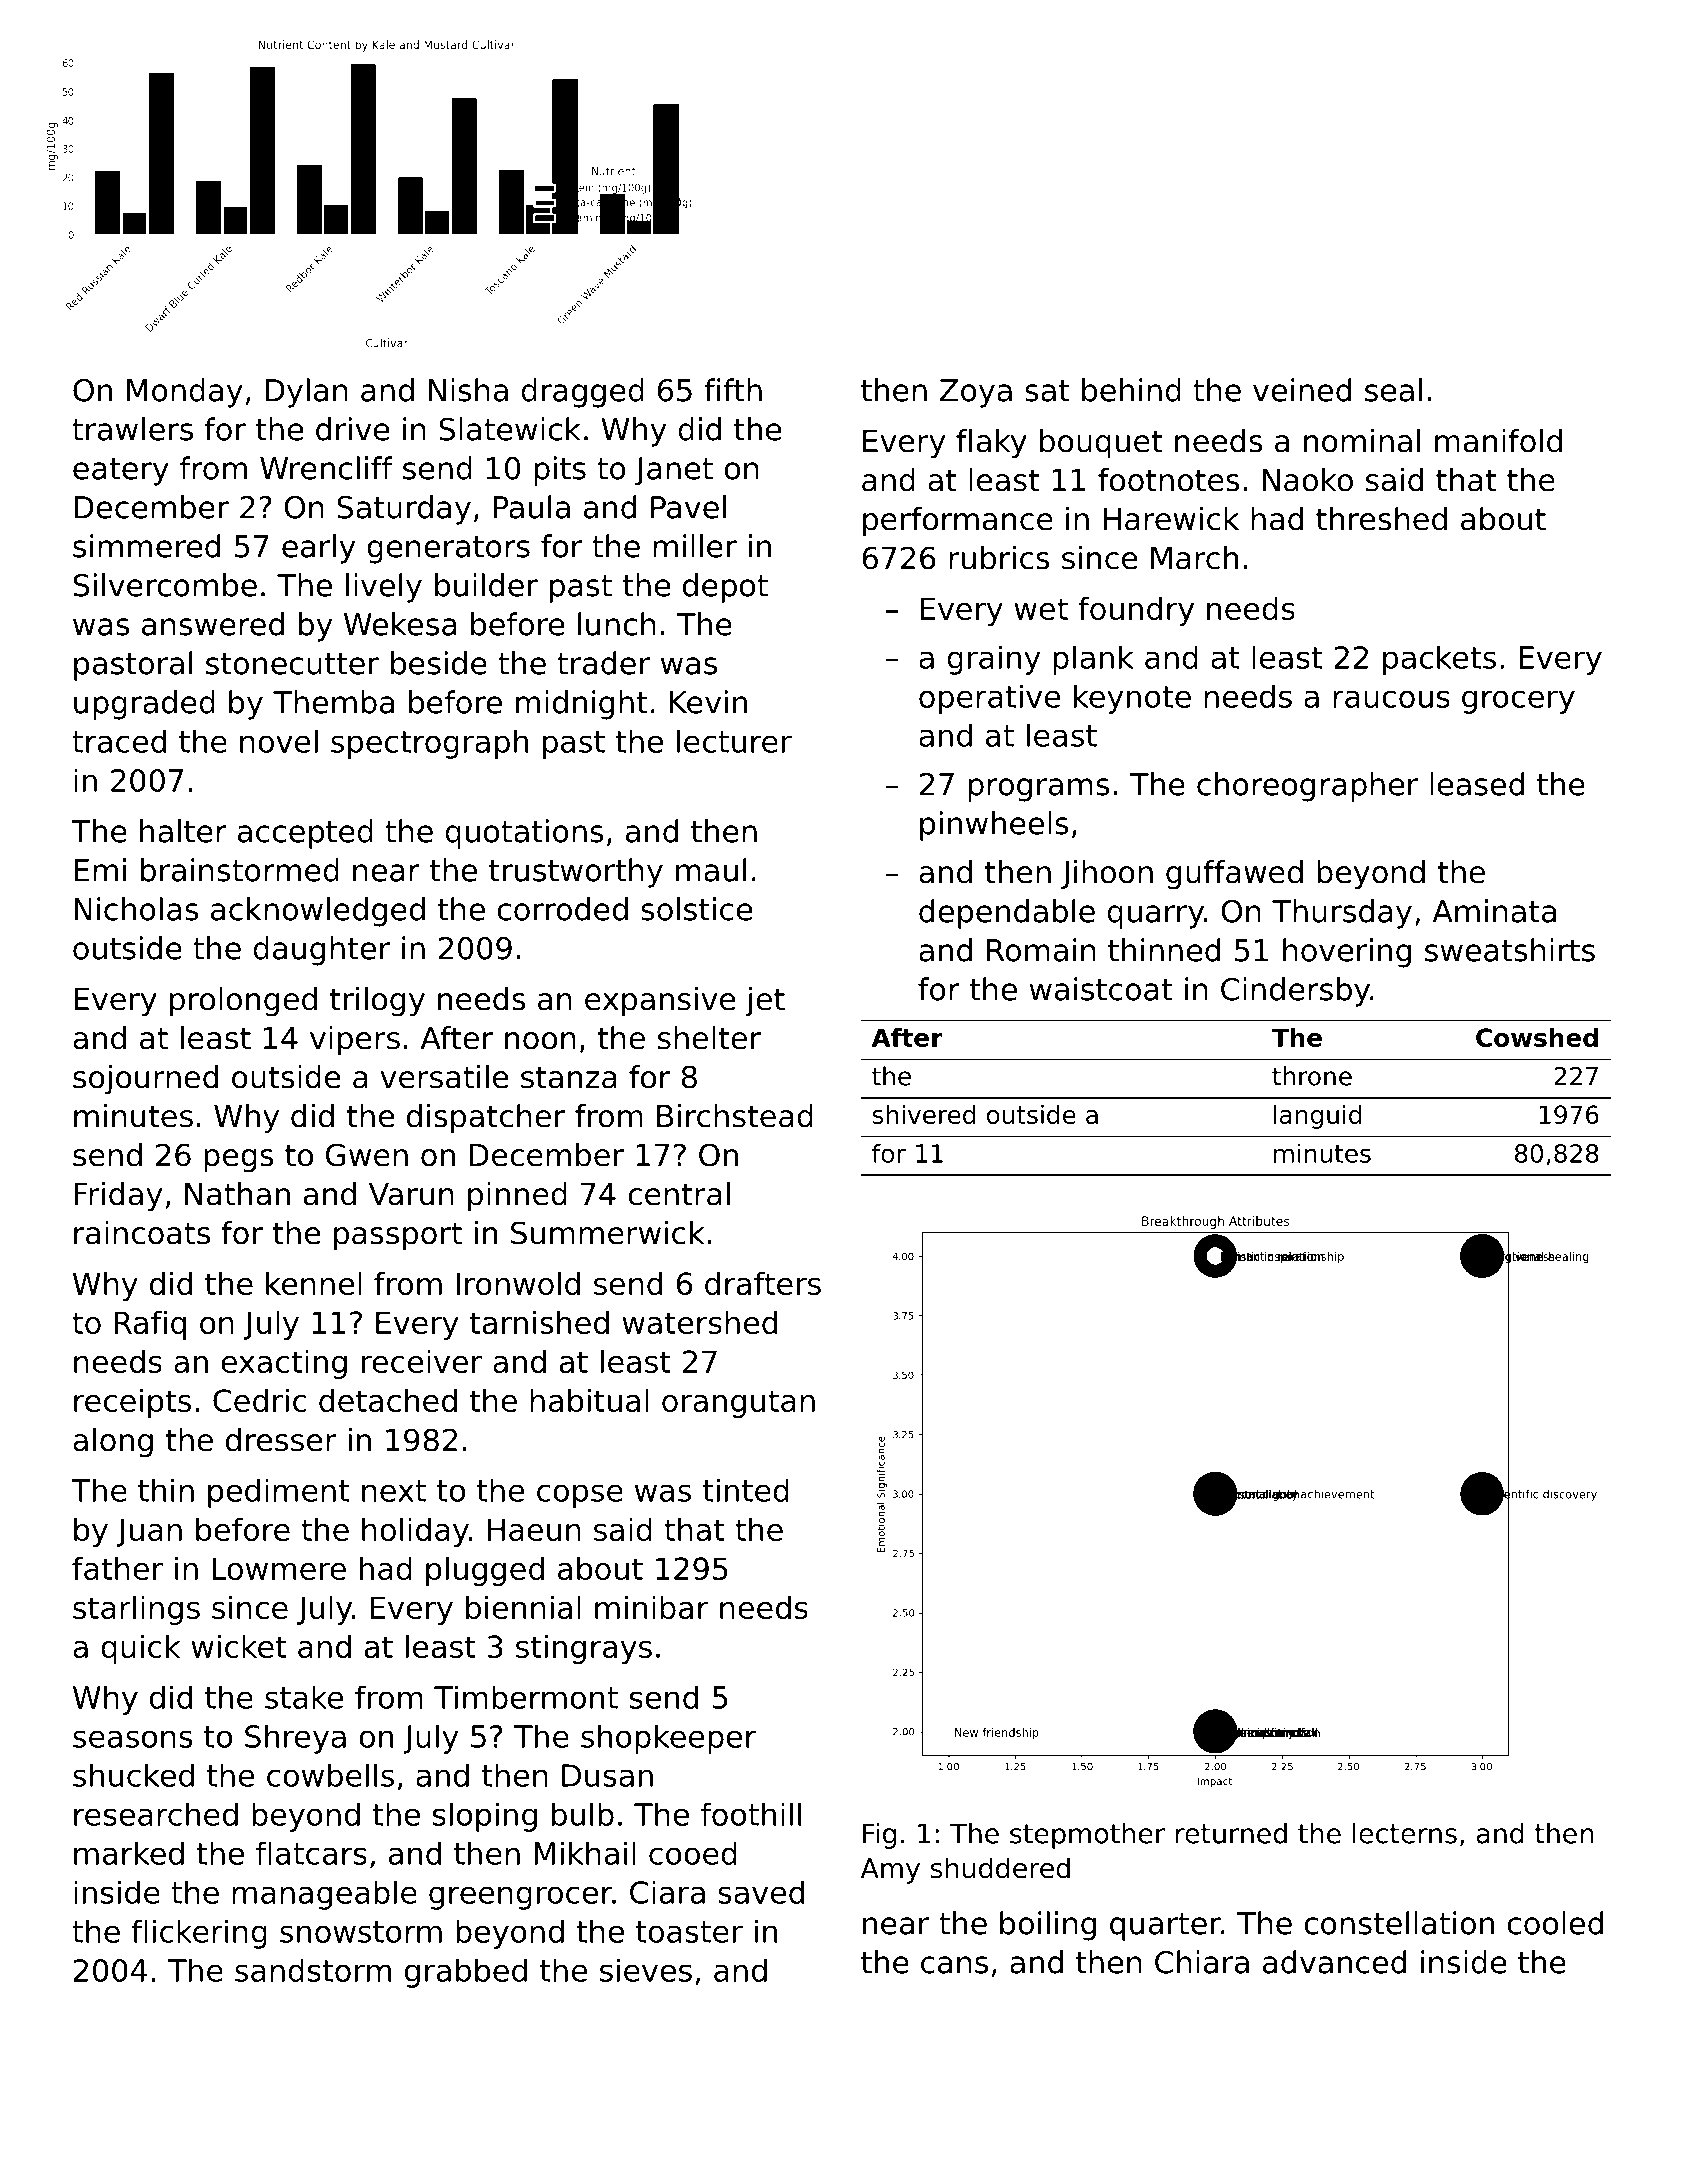 Image resolution: width=1683 pixels, height=2178 pixels. What do you see at coordinates (119, 741) in the screenshot?
I see `traced` at bounding box center [119, 741].
